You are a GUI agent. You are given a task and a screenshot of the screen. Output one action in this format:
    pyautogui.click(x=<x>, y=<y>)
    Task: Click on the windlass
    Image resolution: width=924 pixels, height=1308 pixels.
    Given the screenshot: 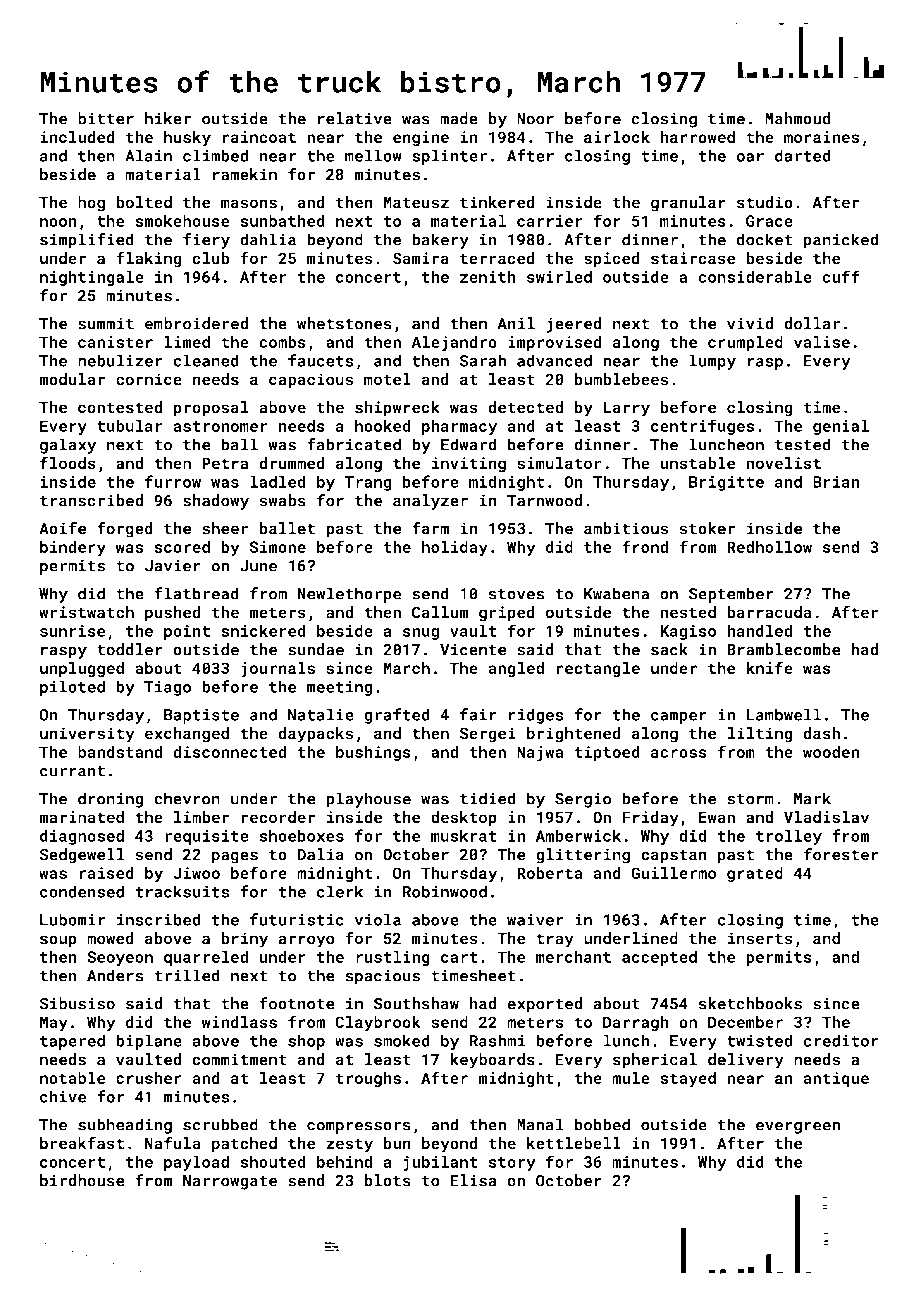 What is the action you would take?
    pyautogui.click(x=239, y=1022)
